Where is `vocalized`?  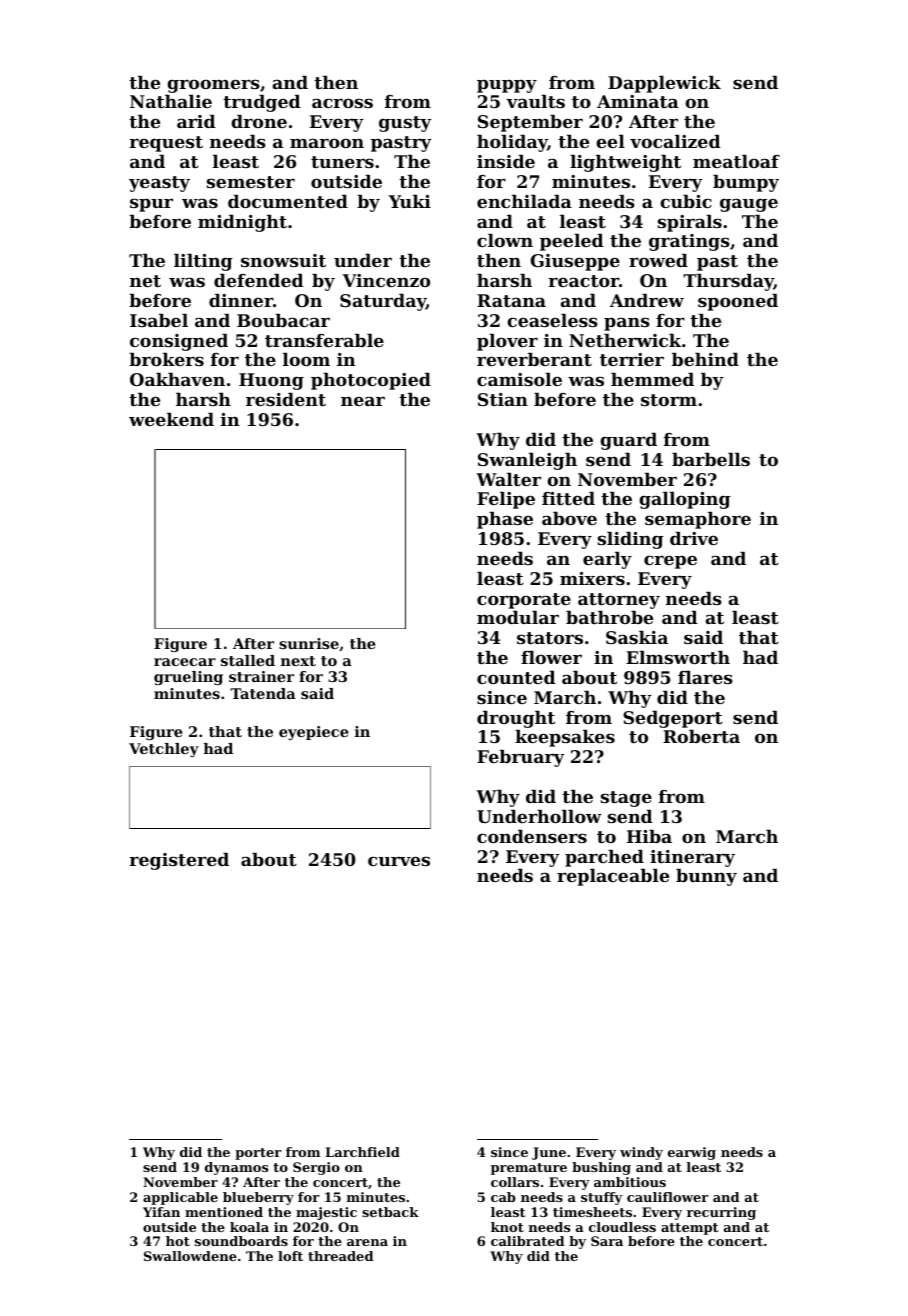 vocalized is located at coordinates (675, 141).
